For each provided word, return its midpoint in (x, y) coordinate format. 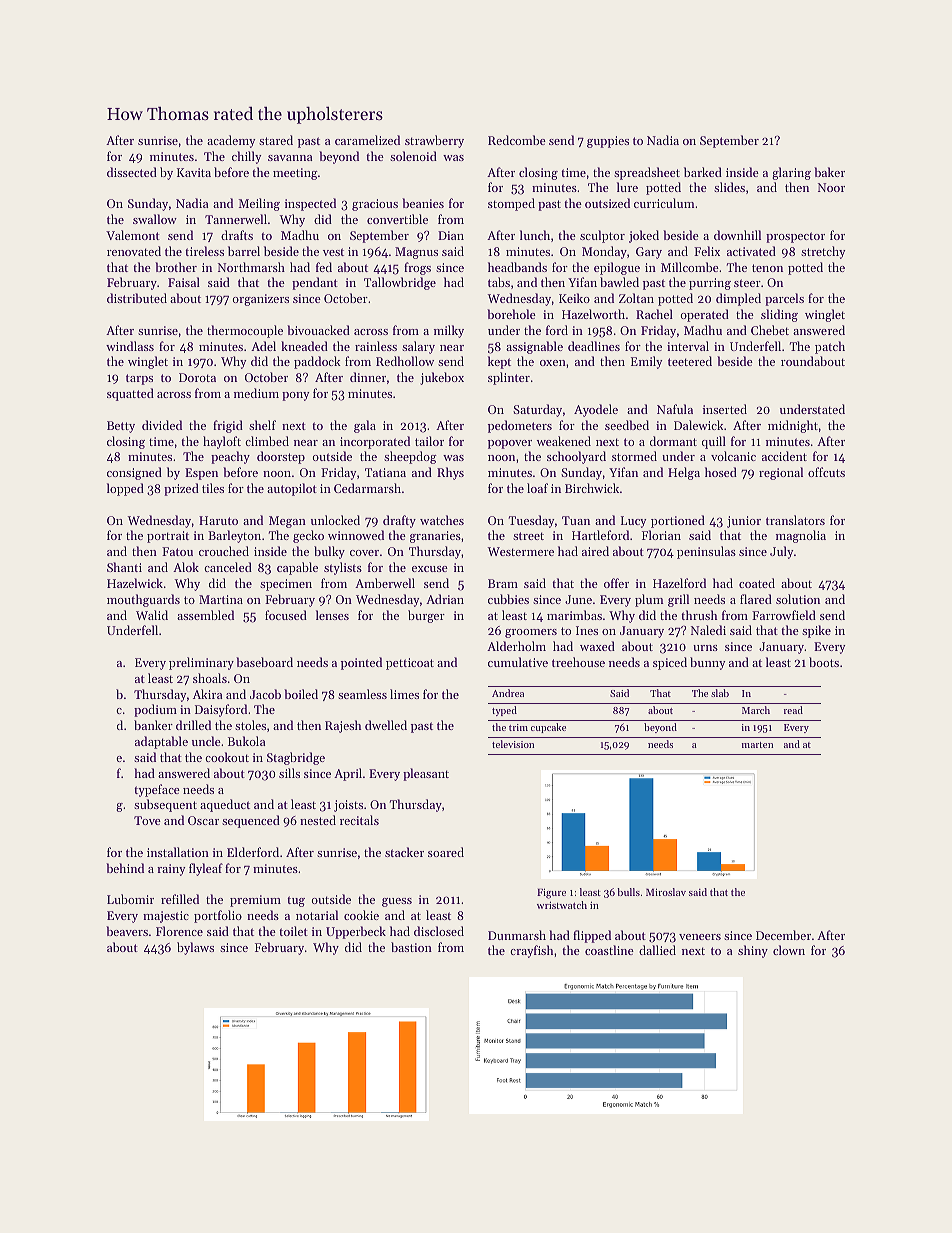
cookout (227, 757)
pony (295, 396)
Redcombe (517, 140)
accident (784, 456)
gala (365, 426)
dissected (132, 172)
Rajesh (343, 726)
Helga (684, 473)
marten (757, 745)
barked (703, 172)
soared (446, 852)
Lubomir (130, 899)
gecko (308, 536)
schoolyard (576, 457)
